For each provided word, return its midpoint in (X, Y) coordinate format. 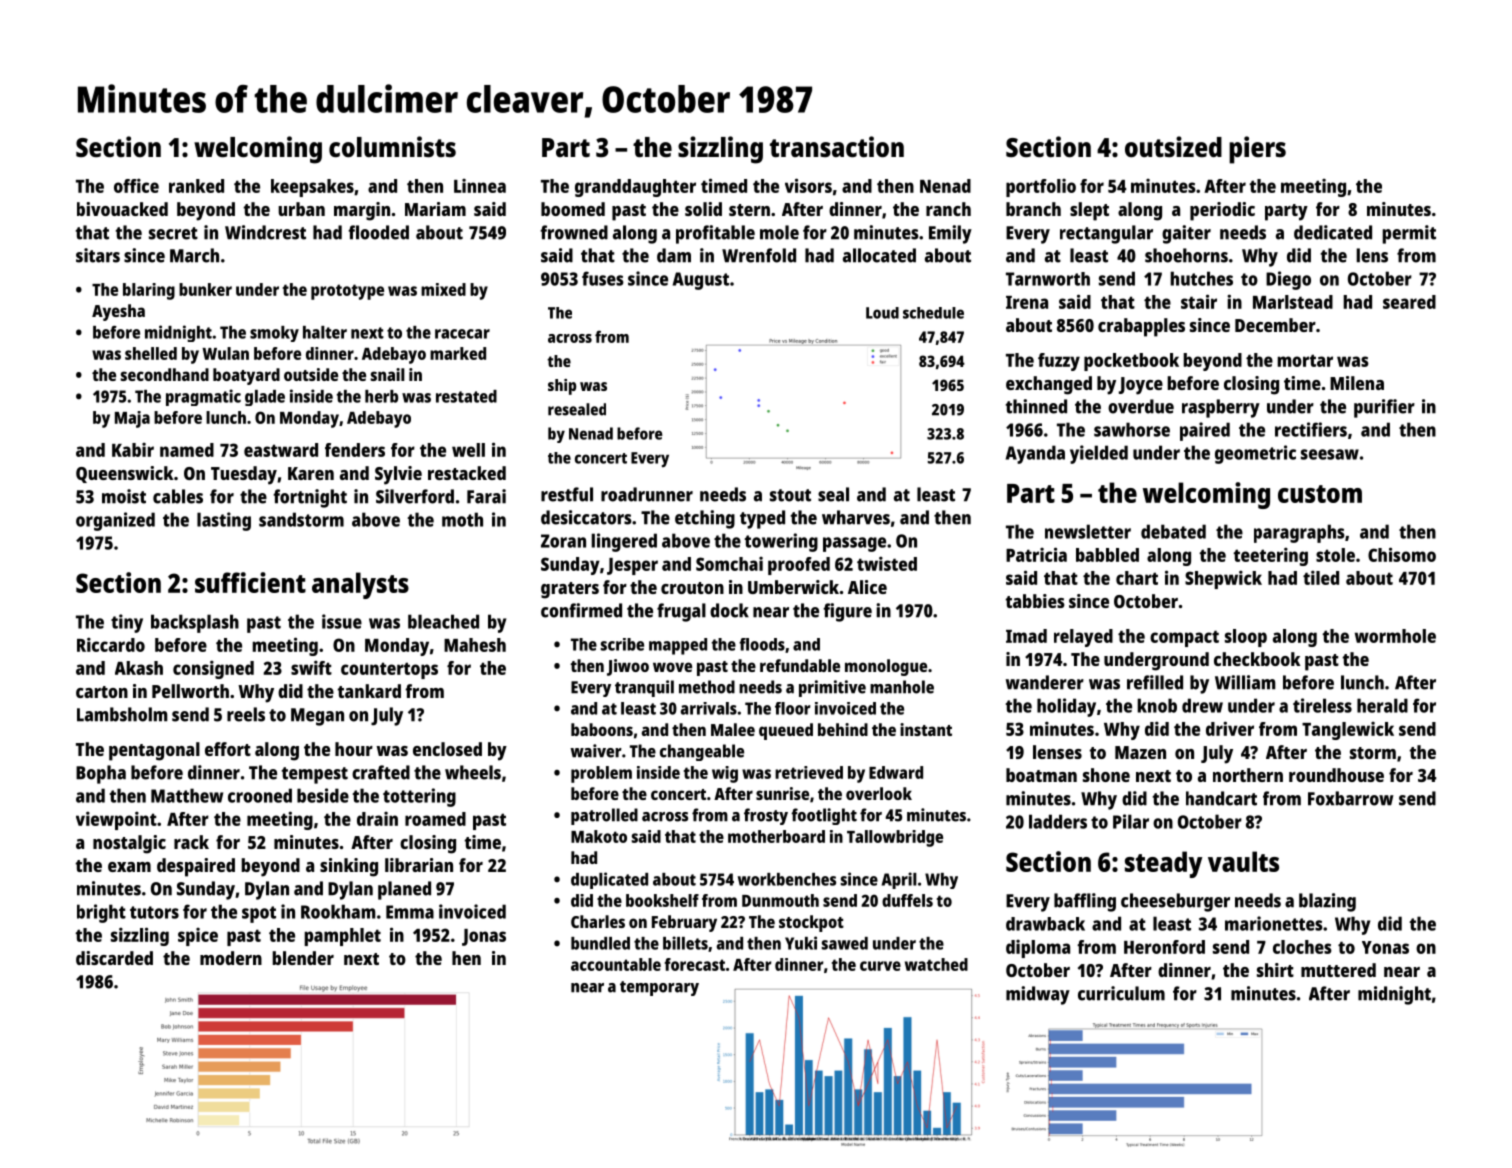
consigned (213, 669)
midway (1038, 995)
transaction (837, 147)
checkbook (1257, 659)
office (136, 185)
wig (725, 774)
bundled (600, 943)
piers (1257, 150)
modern (231, 958)
